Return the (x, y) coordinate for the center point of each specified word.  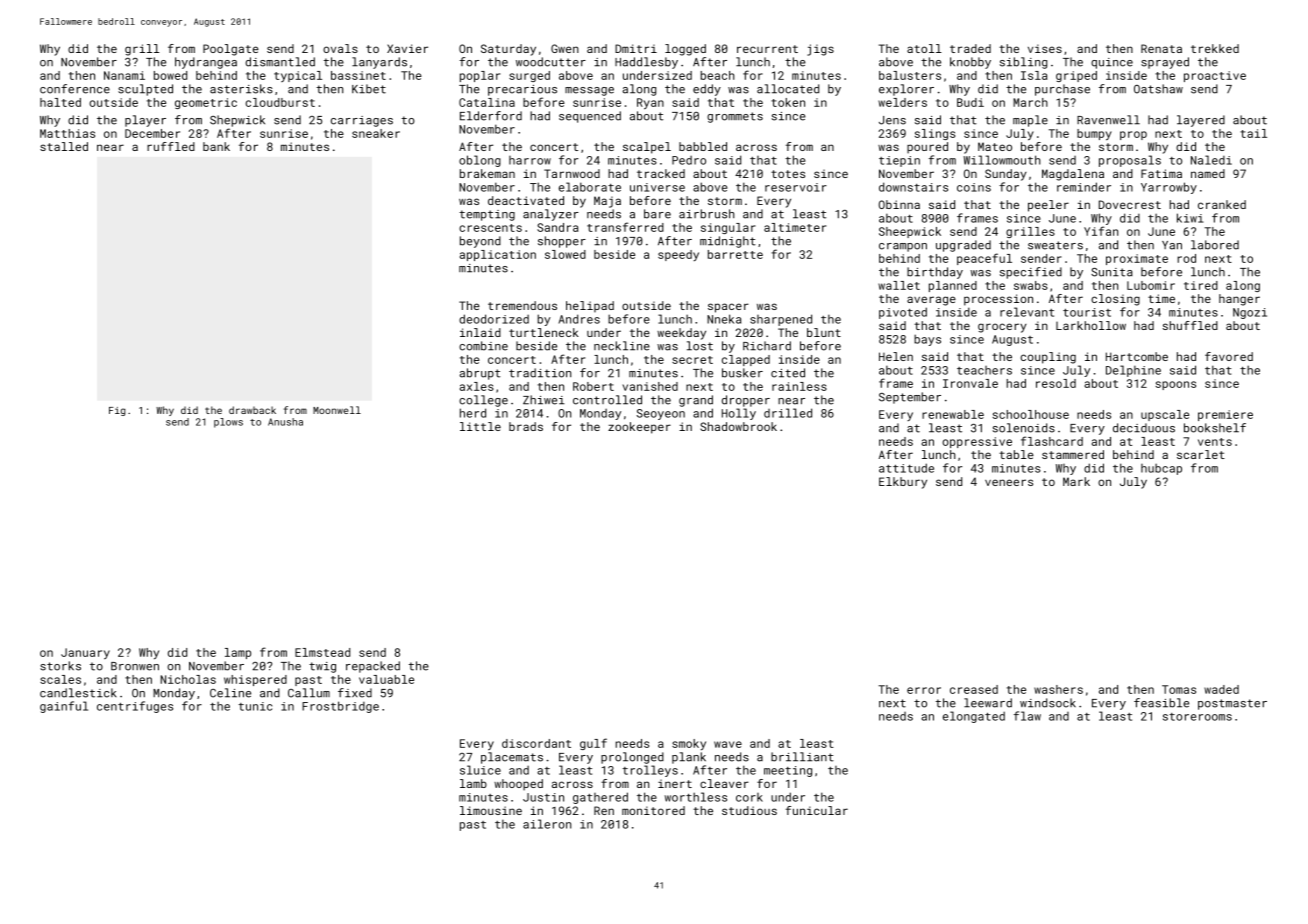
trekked (1215, 48)
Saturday (508, 50)
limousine (491, 810)
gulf (593, 744)
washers (1058, 689)
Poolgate (231, 50)
